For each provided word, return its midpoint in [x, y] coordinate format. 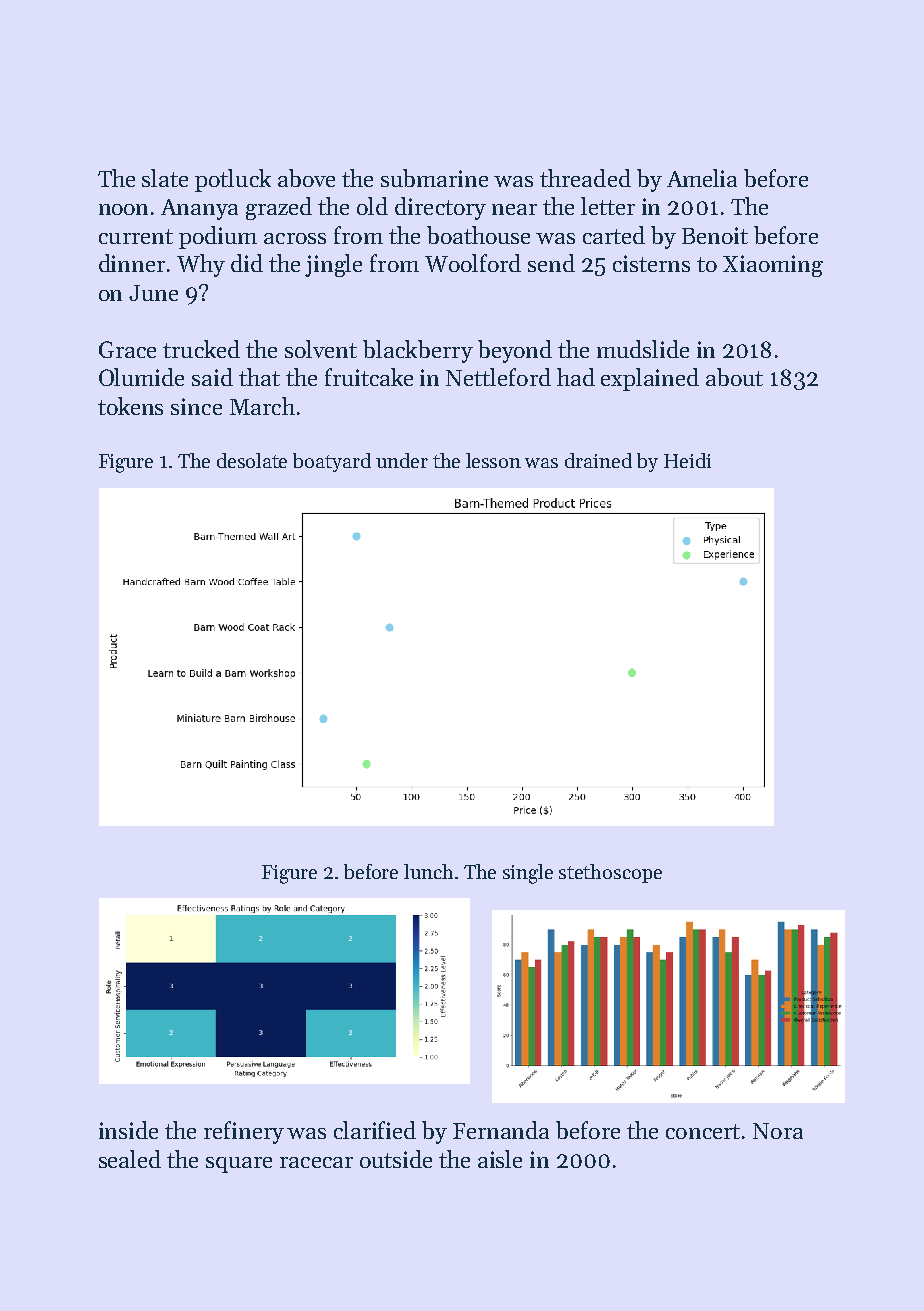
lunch [428, 871]
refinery [244, 1132]
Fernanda [501, 1130]
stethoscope [610, 873]
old [372, 206]
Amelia [702, 178]
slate [165, 178]
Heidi [687, 460]
